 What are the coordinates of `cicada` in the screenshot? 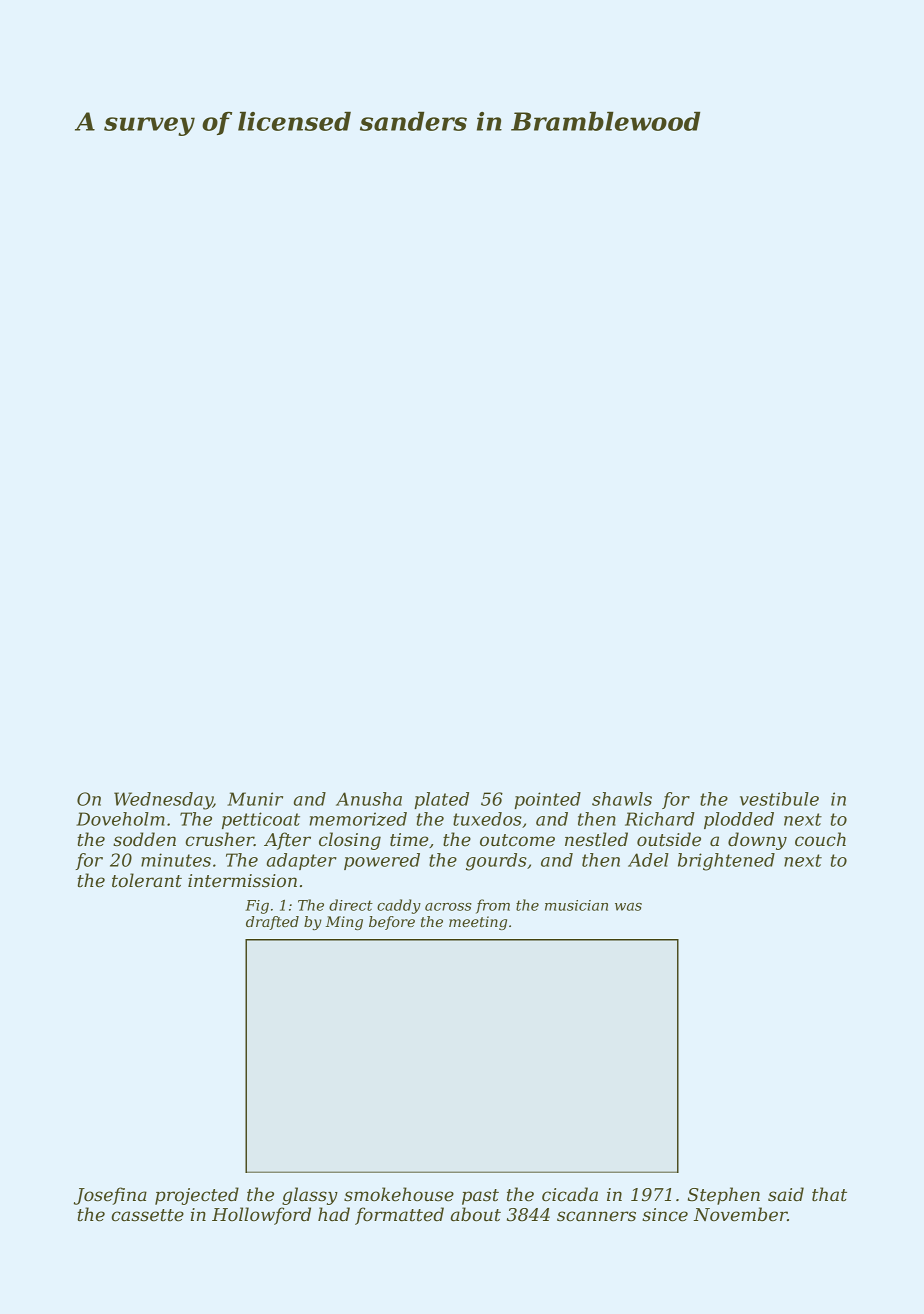 It's located at (570, 1194).
